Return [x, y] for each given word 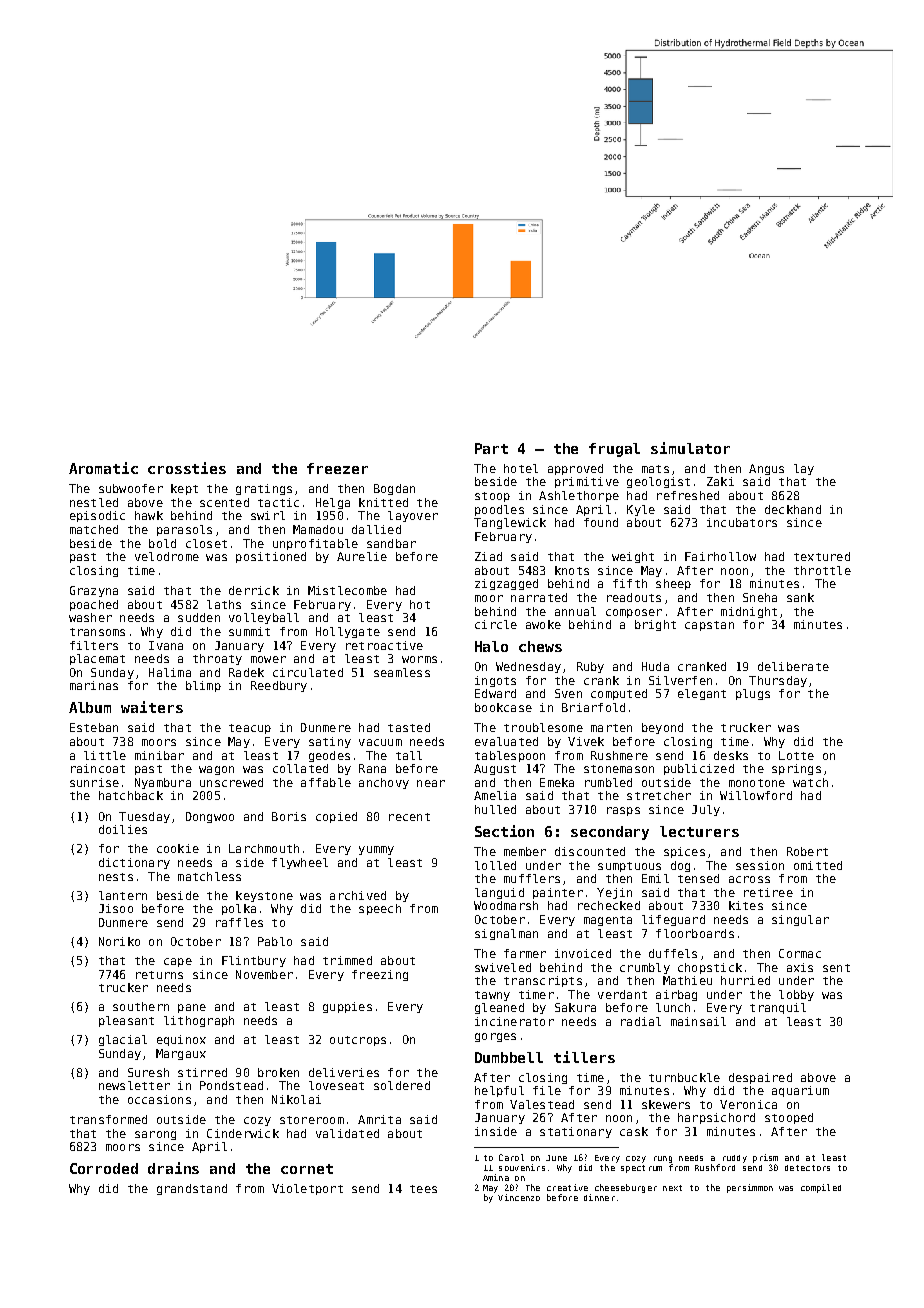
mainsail [698, 1021]
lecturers [699, 831]
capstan [709, 626]
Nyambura [163, 783]
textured [822, 556]
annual [575, 611]
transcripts [543, 981]
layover [413, 516]
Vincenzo [519, 1197]
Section [504, 831]
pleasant [126, 1021]
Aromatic [103, 468]
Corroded [104, 1168]
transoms [97, 632]
